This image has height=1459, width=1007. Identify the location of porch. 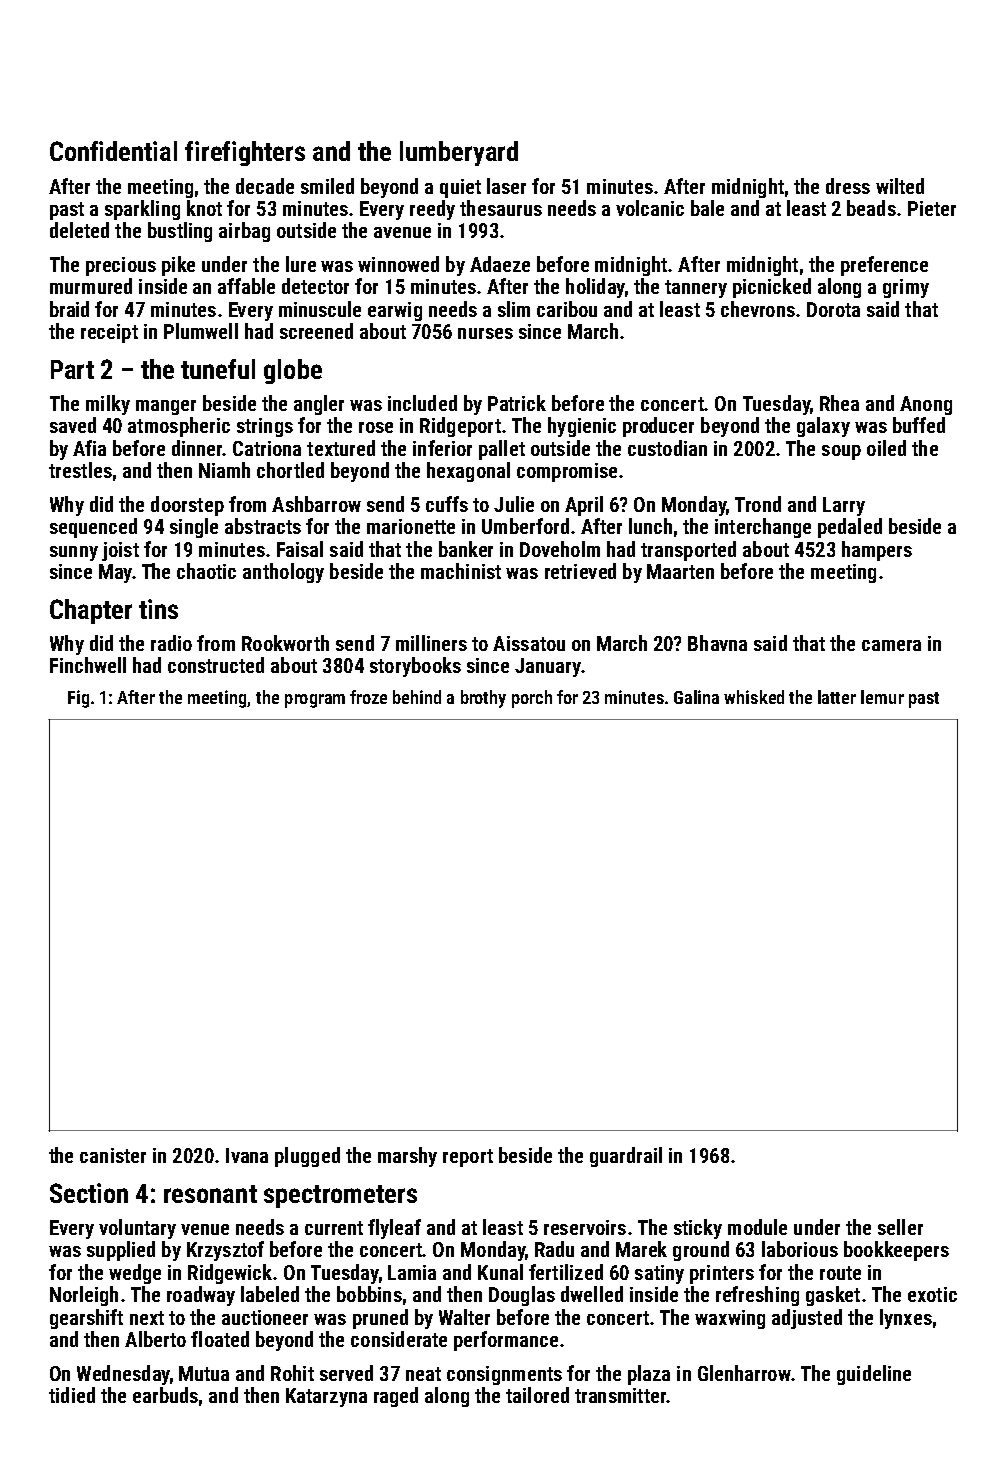
(532, 699).
